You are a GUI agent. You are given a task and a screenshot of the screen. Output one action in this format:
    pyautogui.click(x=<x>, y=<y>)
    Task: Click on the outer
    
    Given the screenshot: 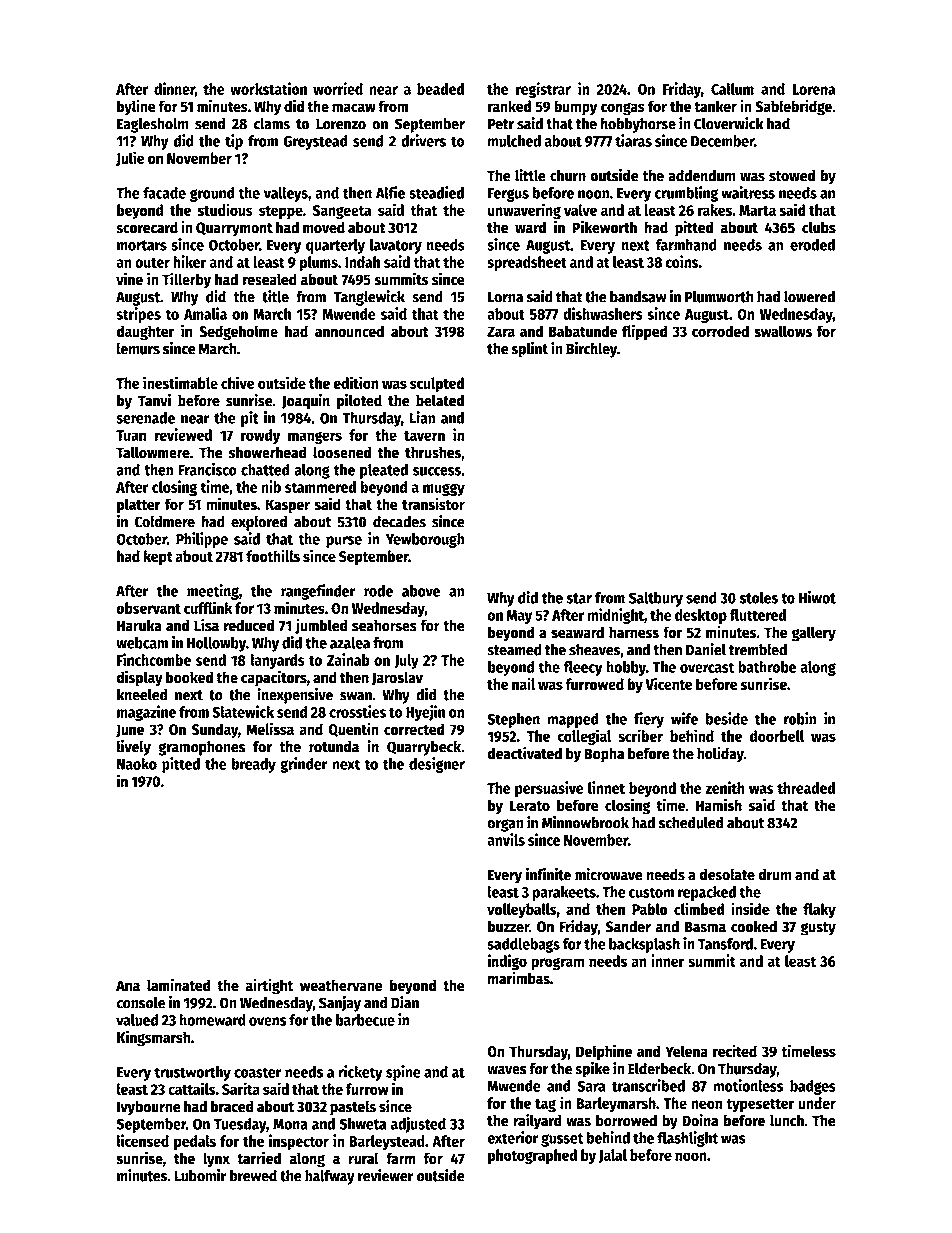 What is the action you would take?
    pyautogui.click(x=152, y=262)
